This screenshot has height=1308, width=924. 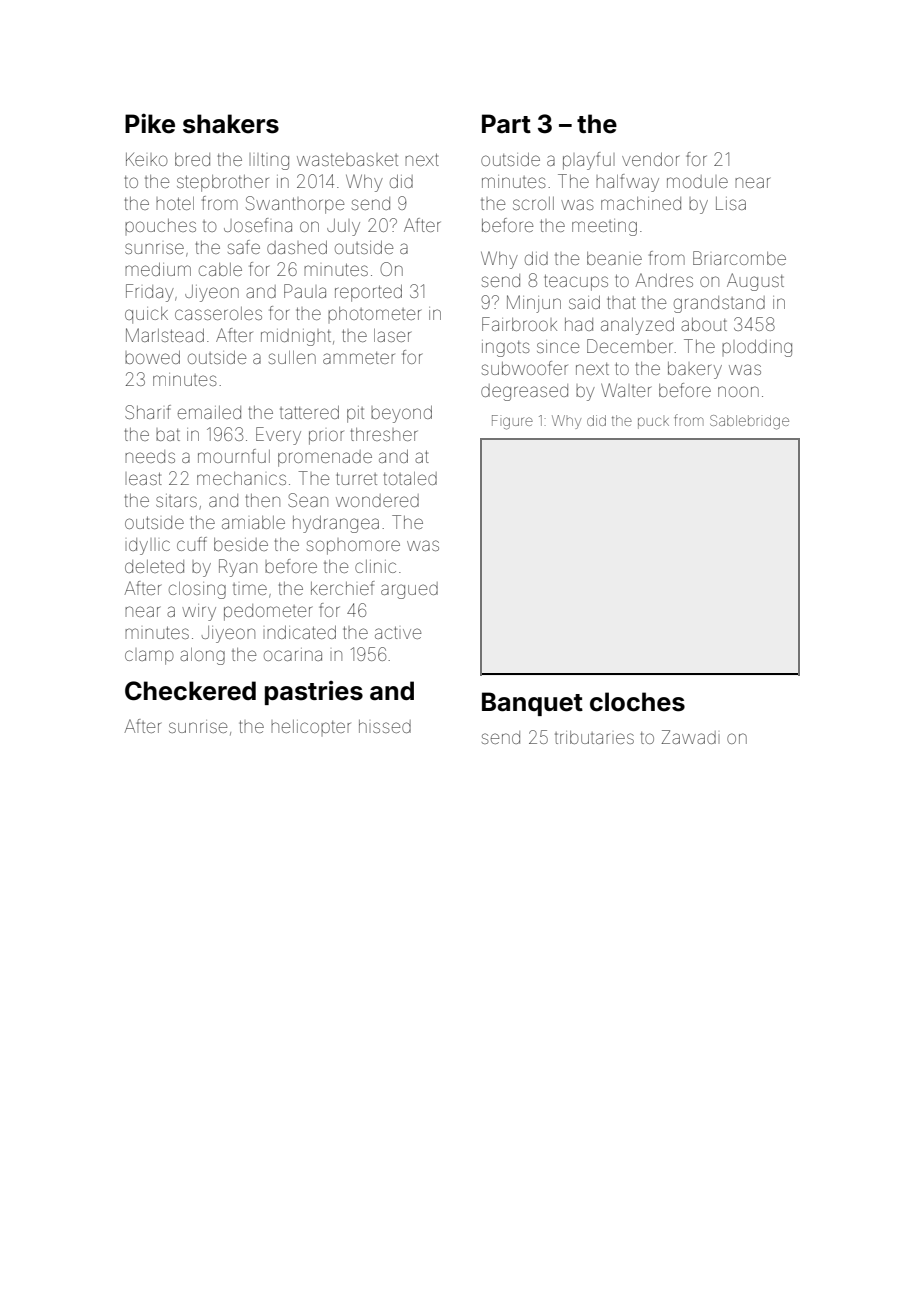 What do you see at coordinates (241, 544) in the screenshot?
I see `beside` at bounding box center [241, 544].
